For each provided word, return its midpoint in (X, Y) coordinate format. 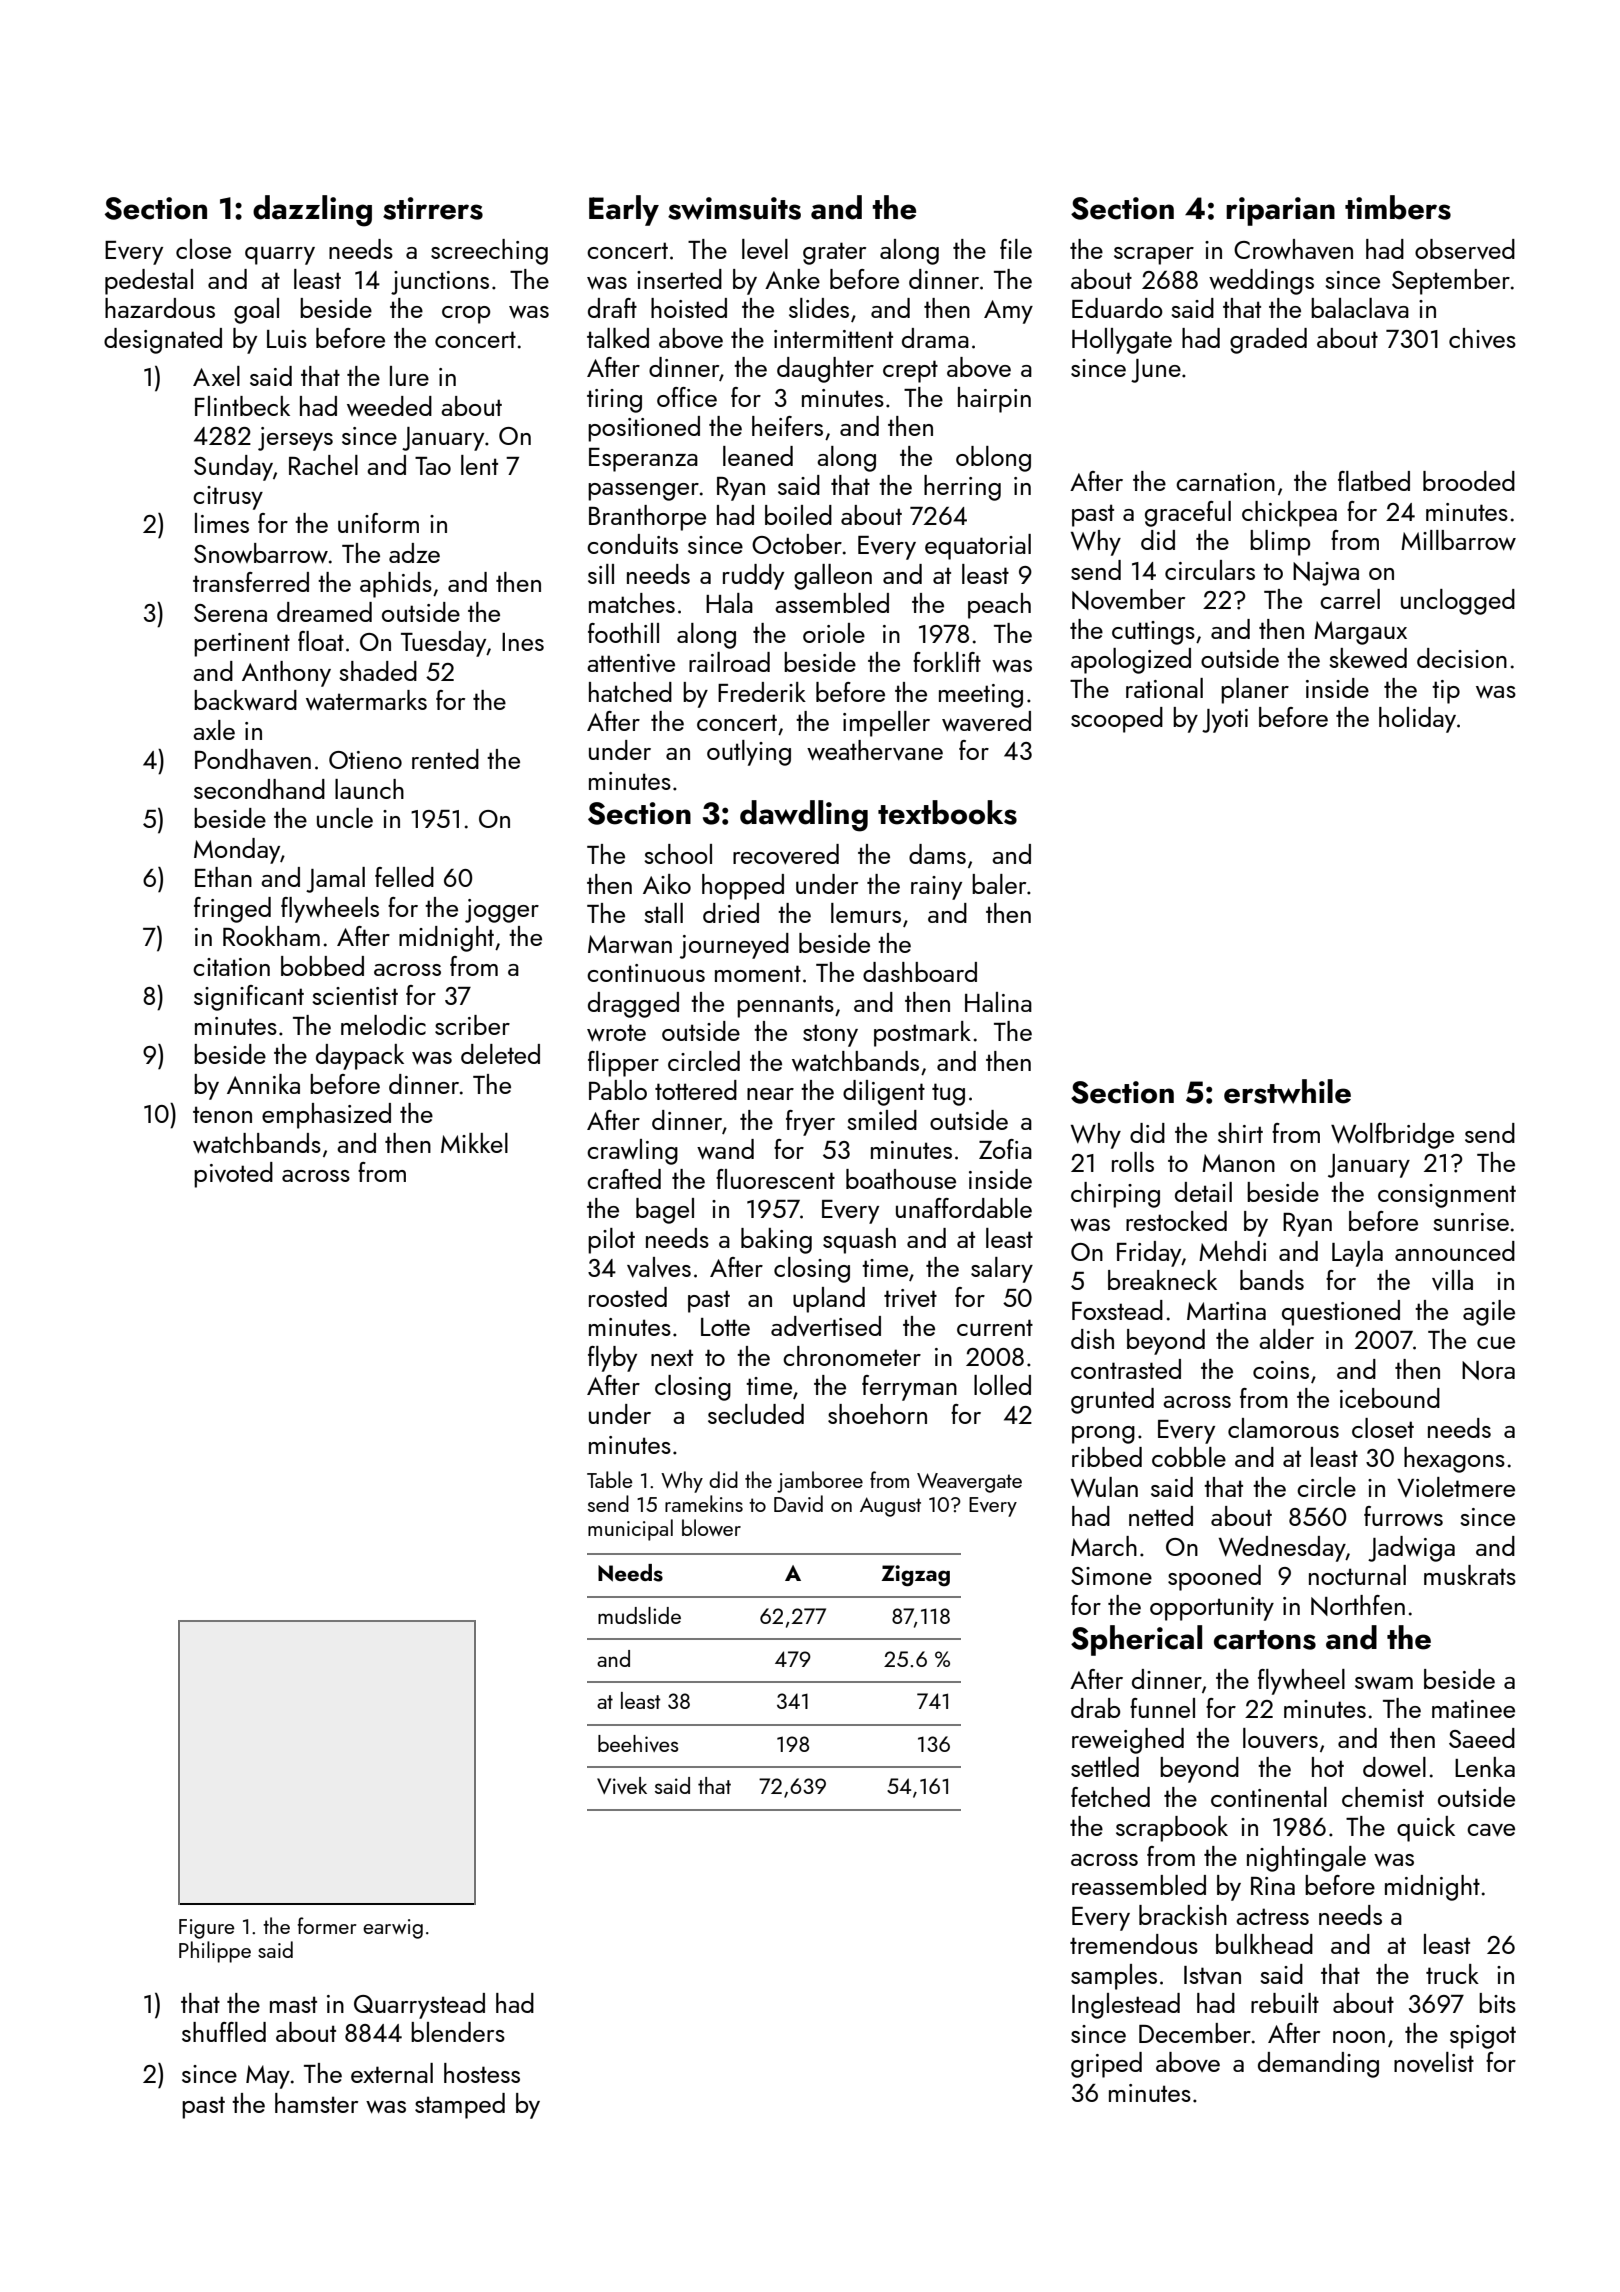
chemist (1383, 1797)
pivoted (233, 1175)
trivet (910, 1298)
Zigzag (915, 1576)
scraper (1154, 256)
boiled (798, 515)
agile (1489, 1313)
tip (1446, 692)
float (321, 641)
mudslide (639, 1615)
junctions (440, 283)
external (392, 2073)
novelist (1434, 2062)
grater (834, 253)
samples (1114, 1977)
